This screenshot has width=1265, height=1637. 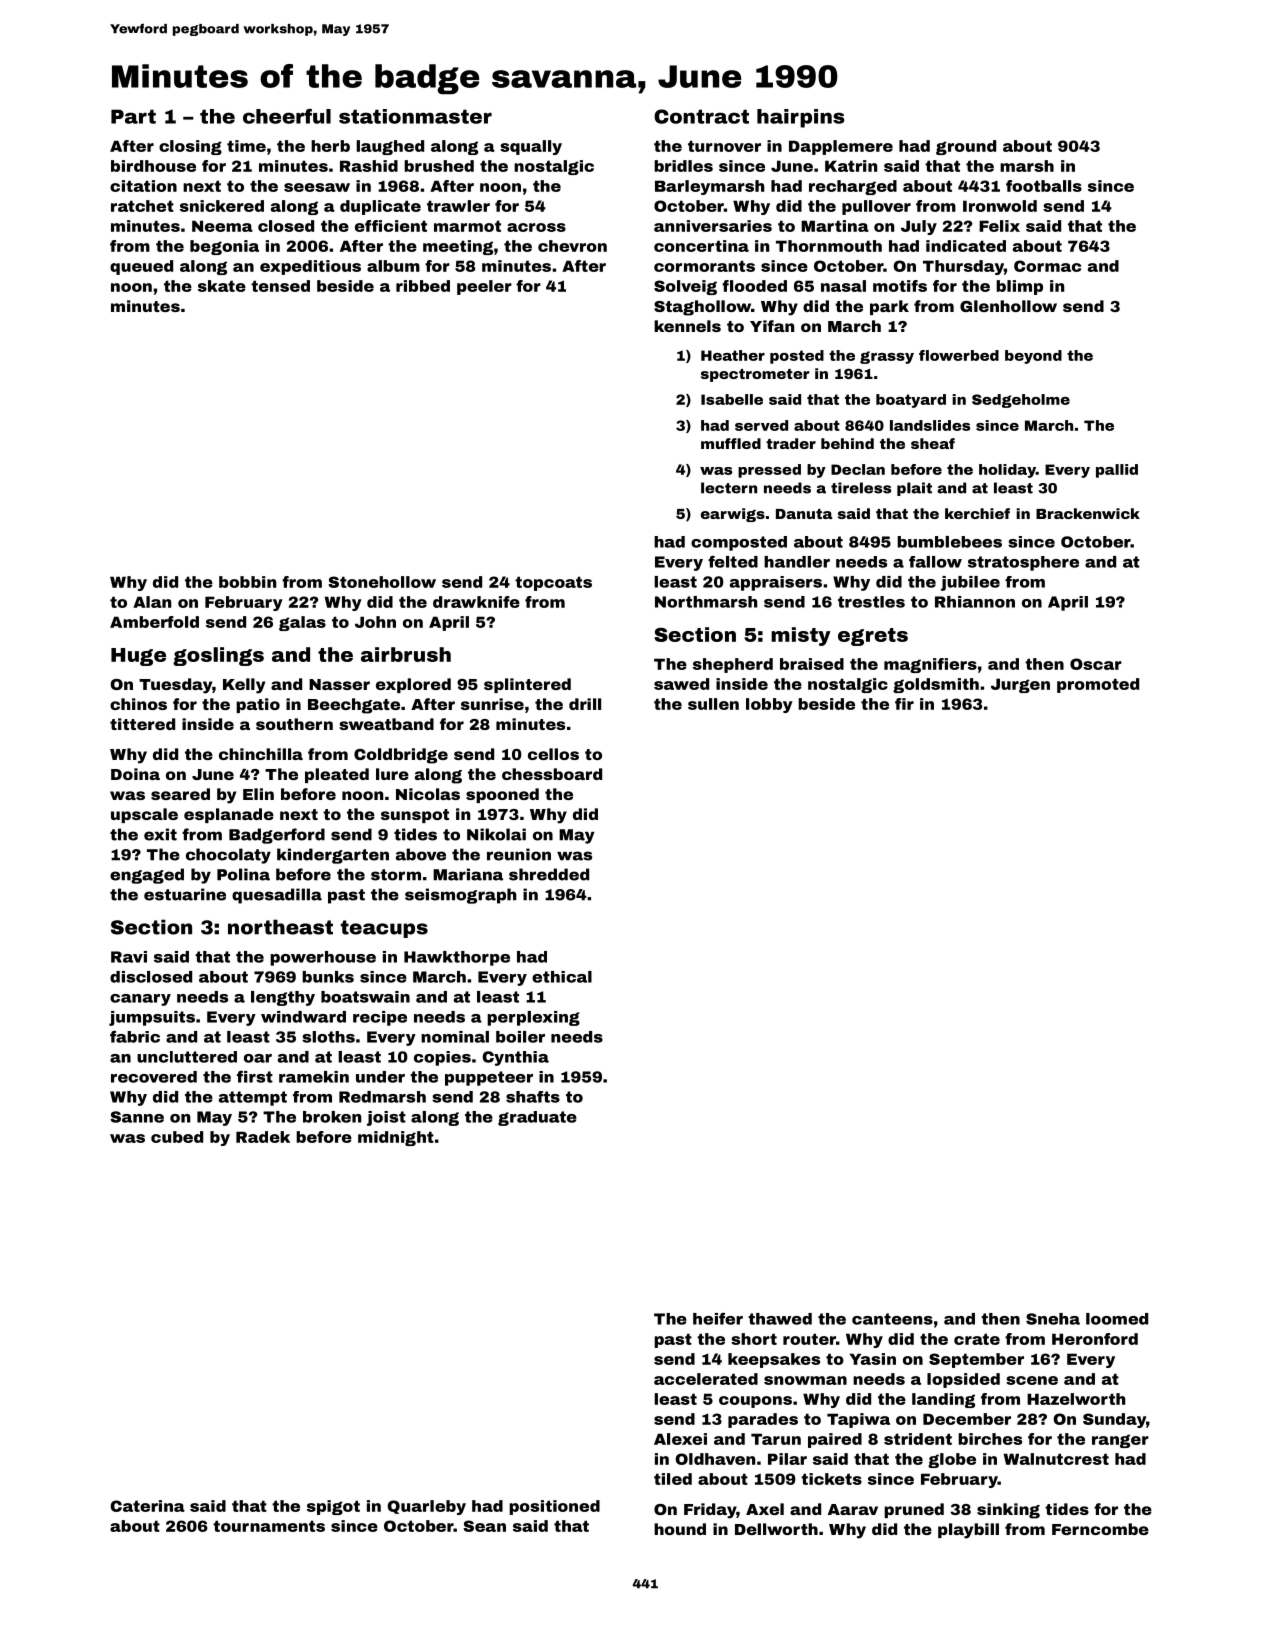 I want to click on Aarav, so click(x=853, y=1509).
